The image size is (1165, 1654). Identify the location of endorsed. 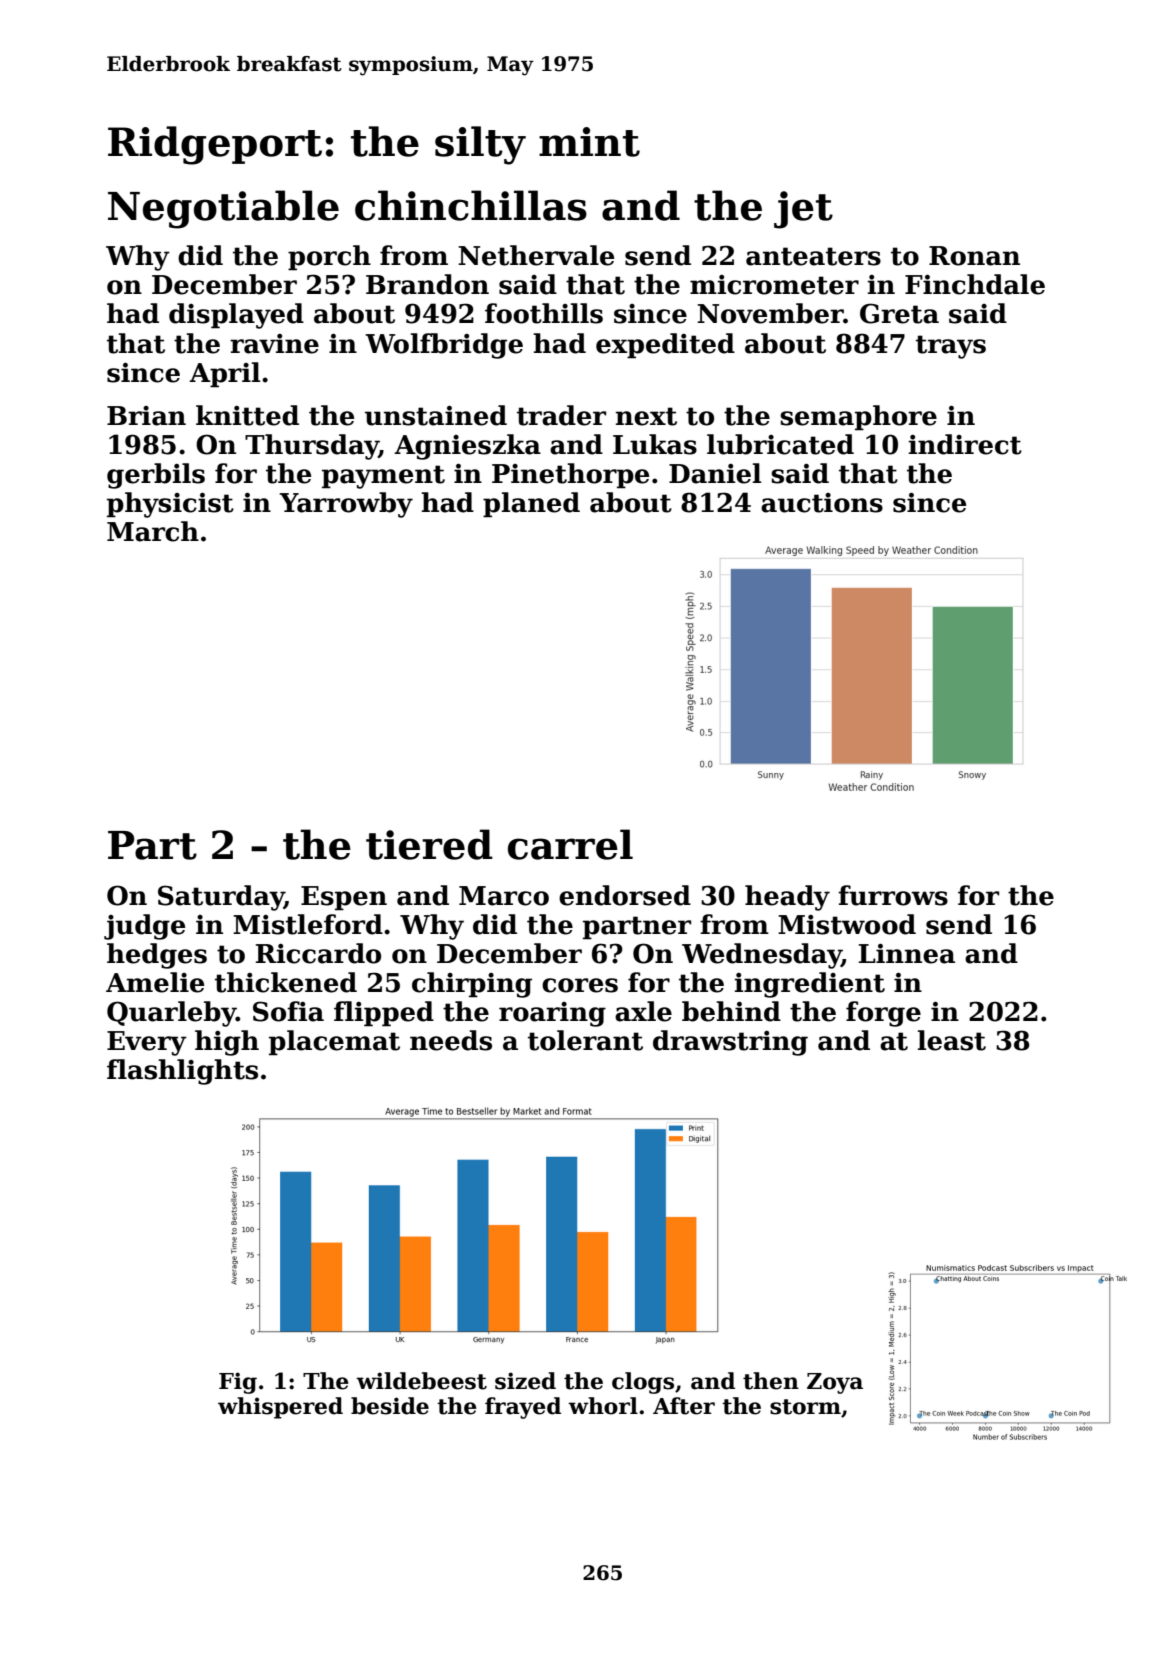
(625, 895).
